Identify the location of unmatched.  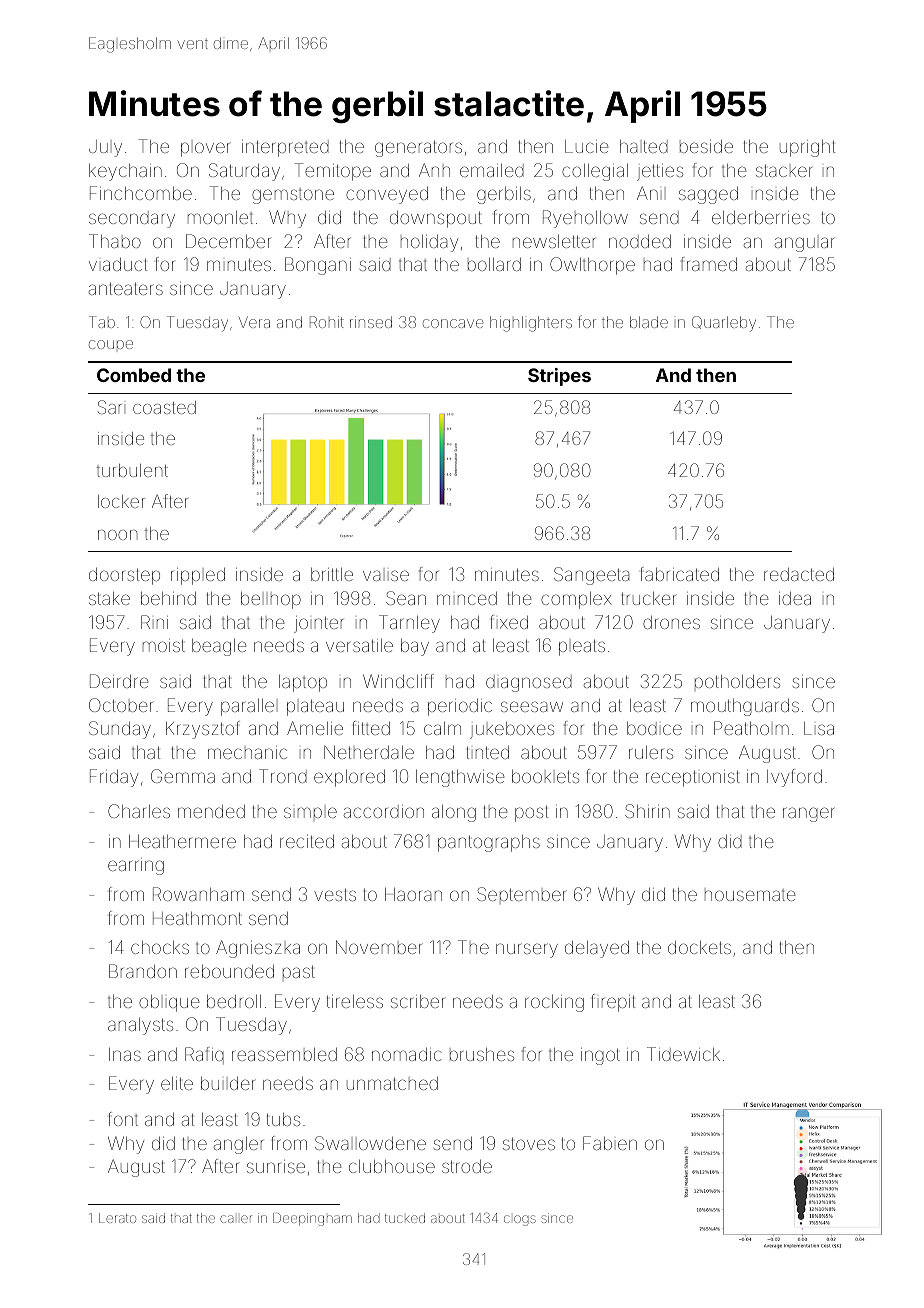
(392, 1083).
